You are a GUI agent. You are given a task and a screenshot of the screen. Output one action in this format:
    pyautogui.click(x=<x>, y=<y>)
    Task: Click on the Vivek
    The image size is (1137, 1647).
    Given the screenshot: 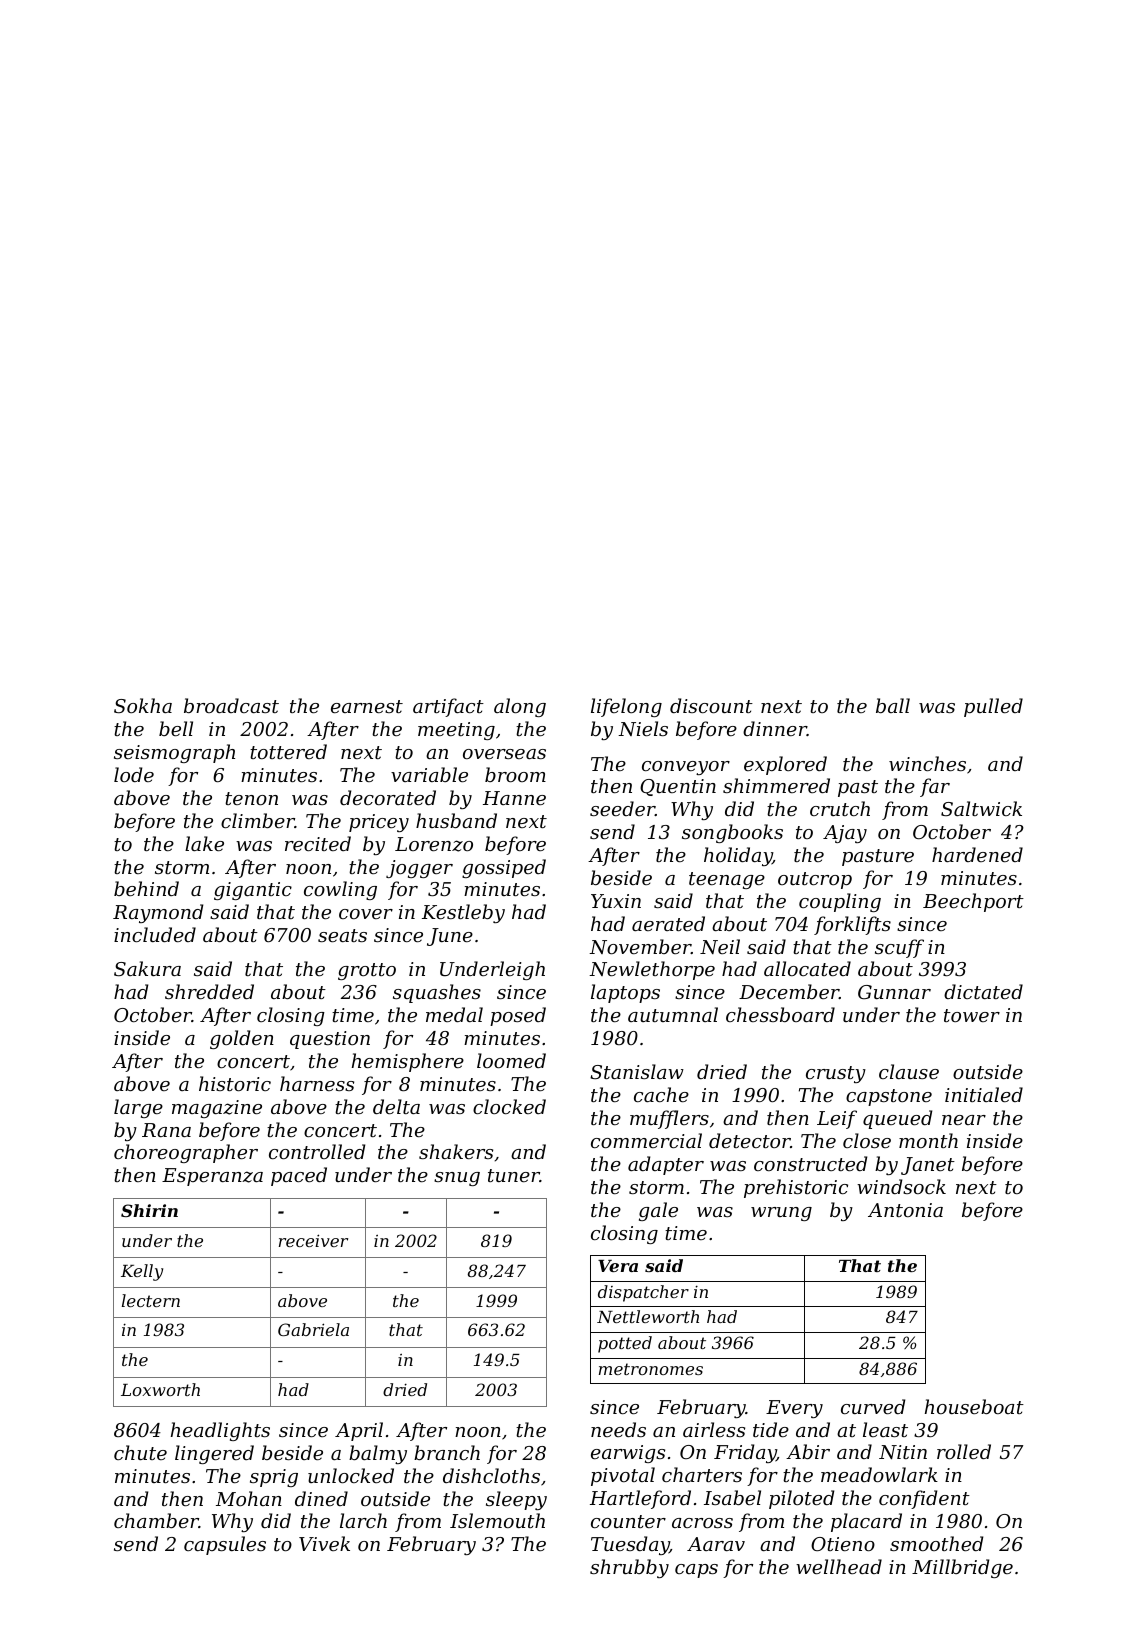 What is the action you would take?
    pyautogui.click(x=324, y=1543)
